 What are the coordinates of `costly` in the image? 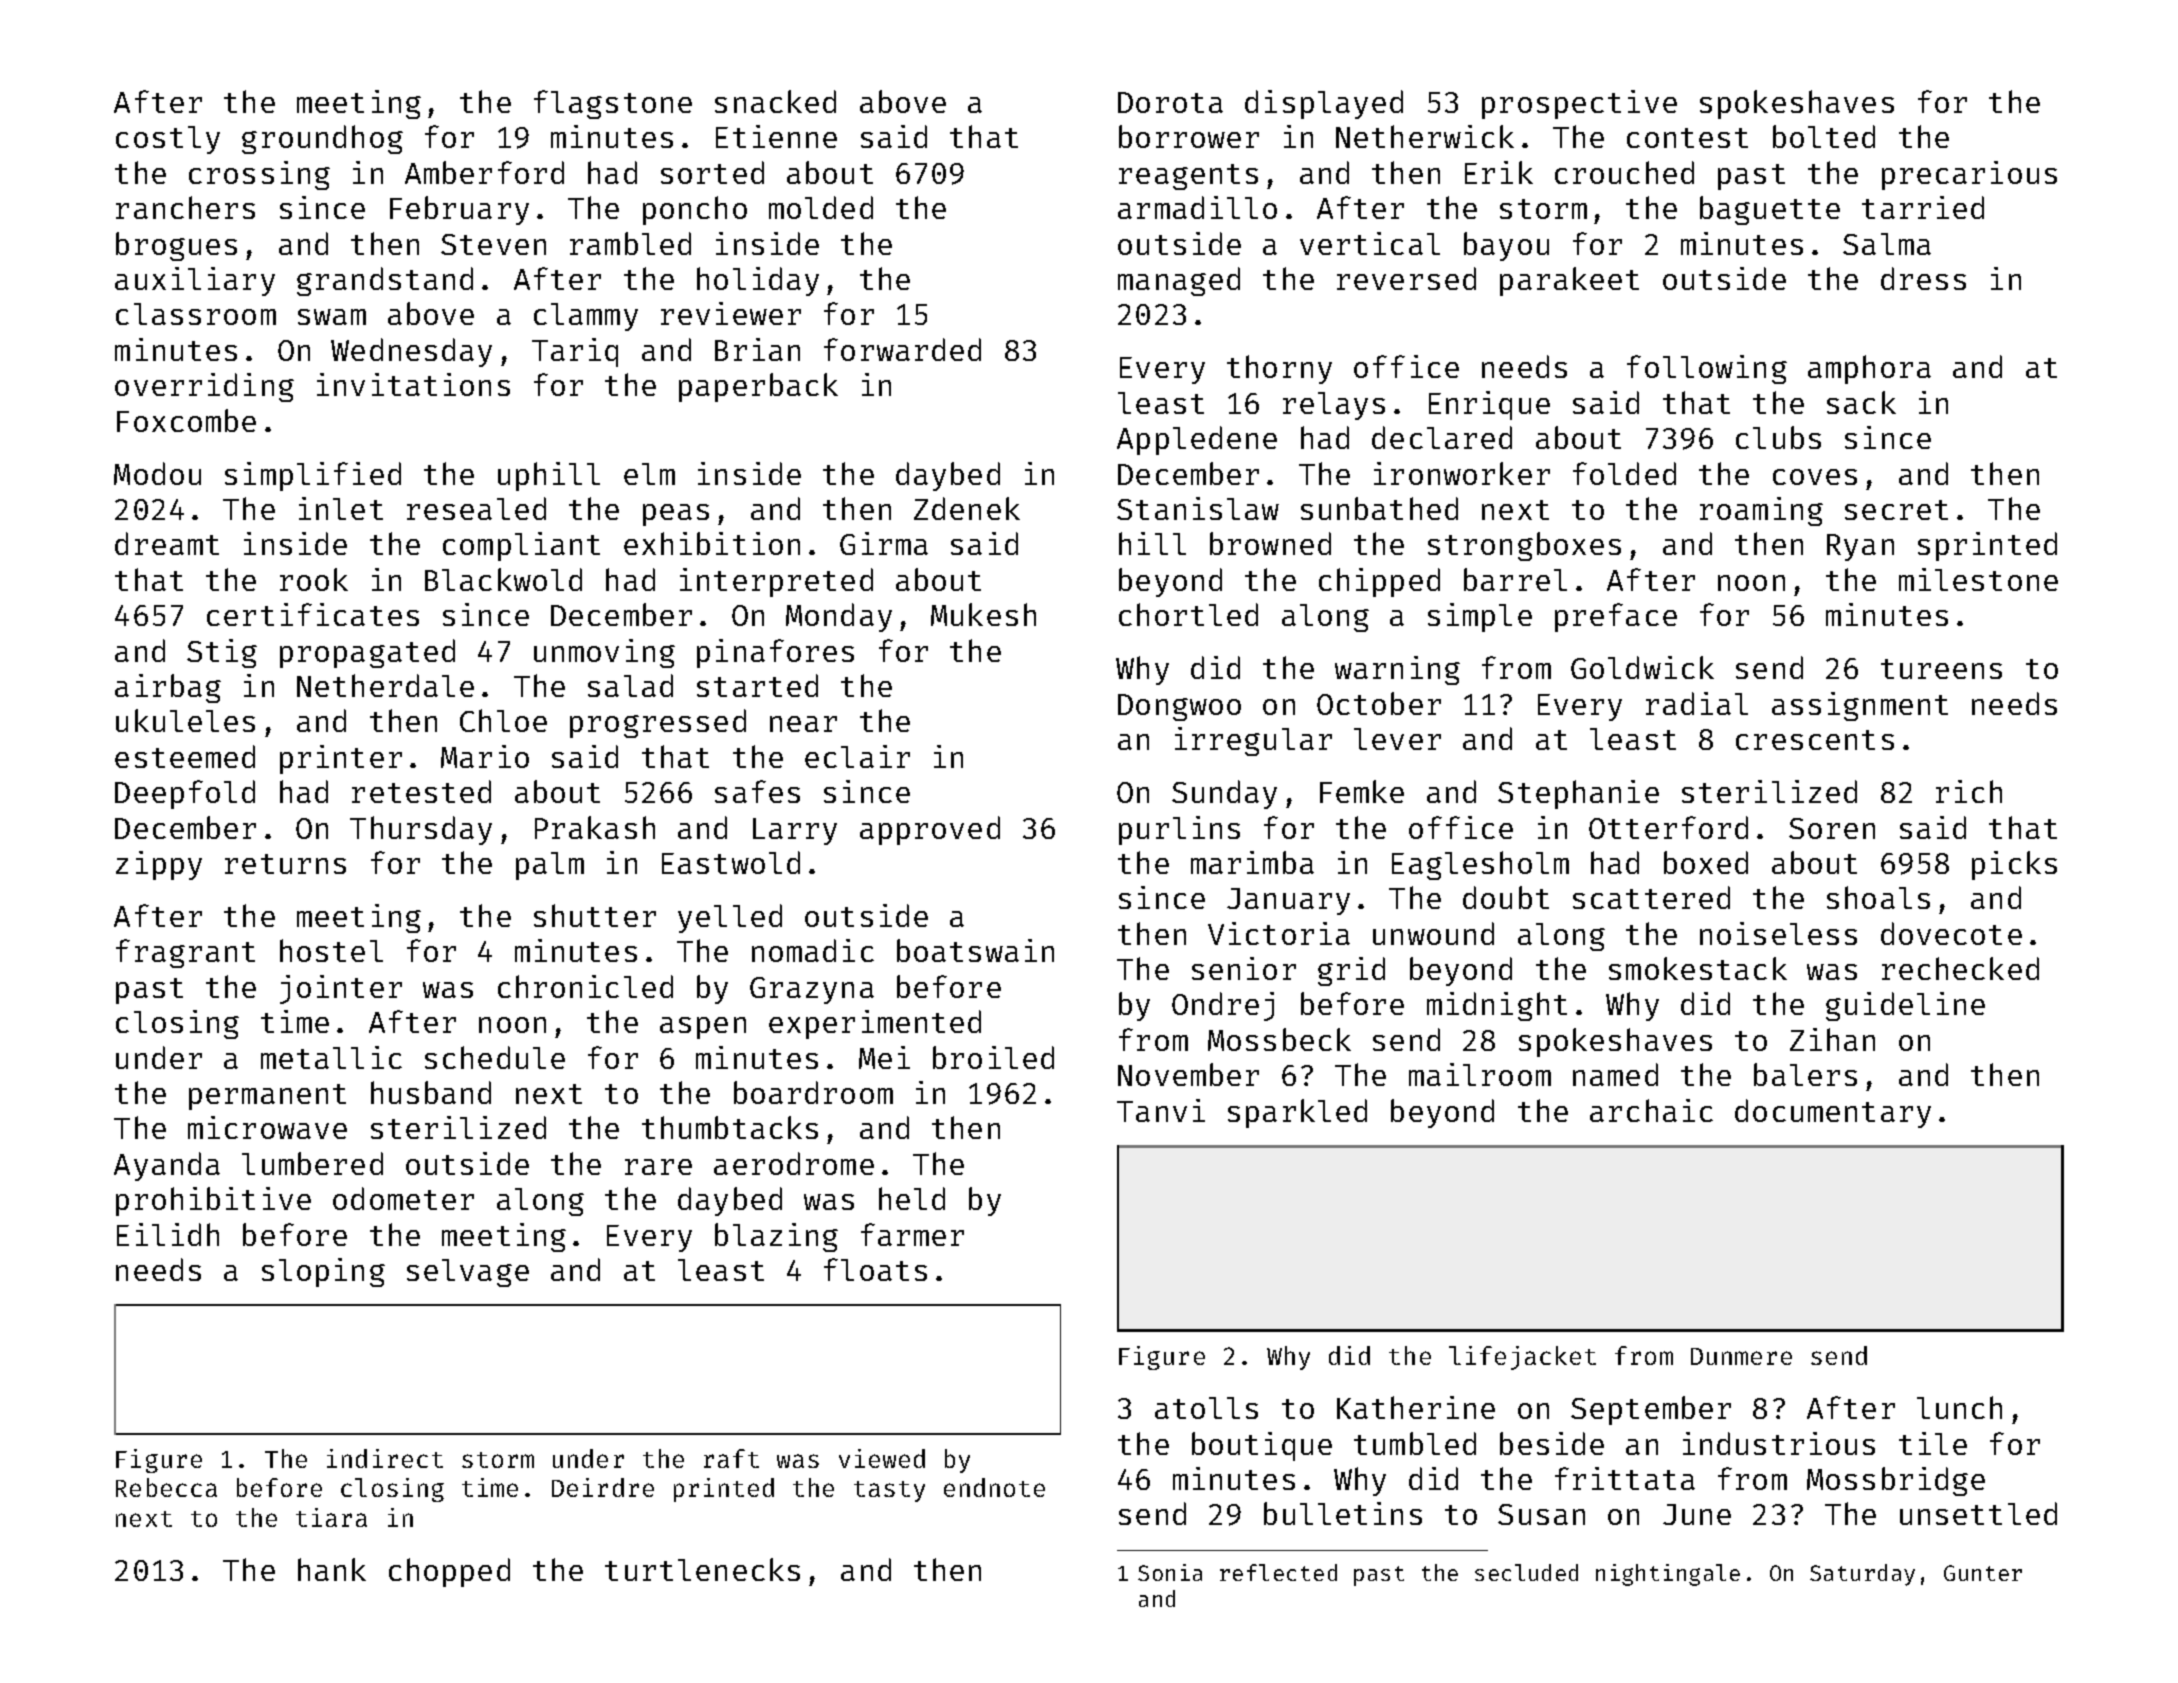 It's located at (168, 140).
